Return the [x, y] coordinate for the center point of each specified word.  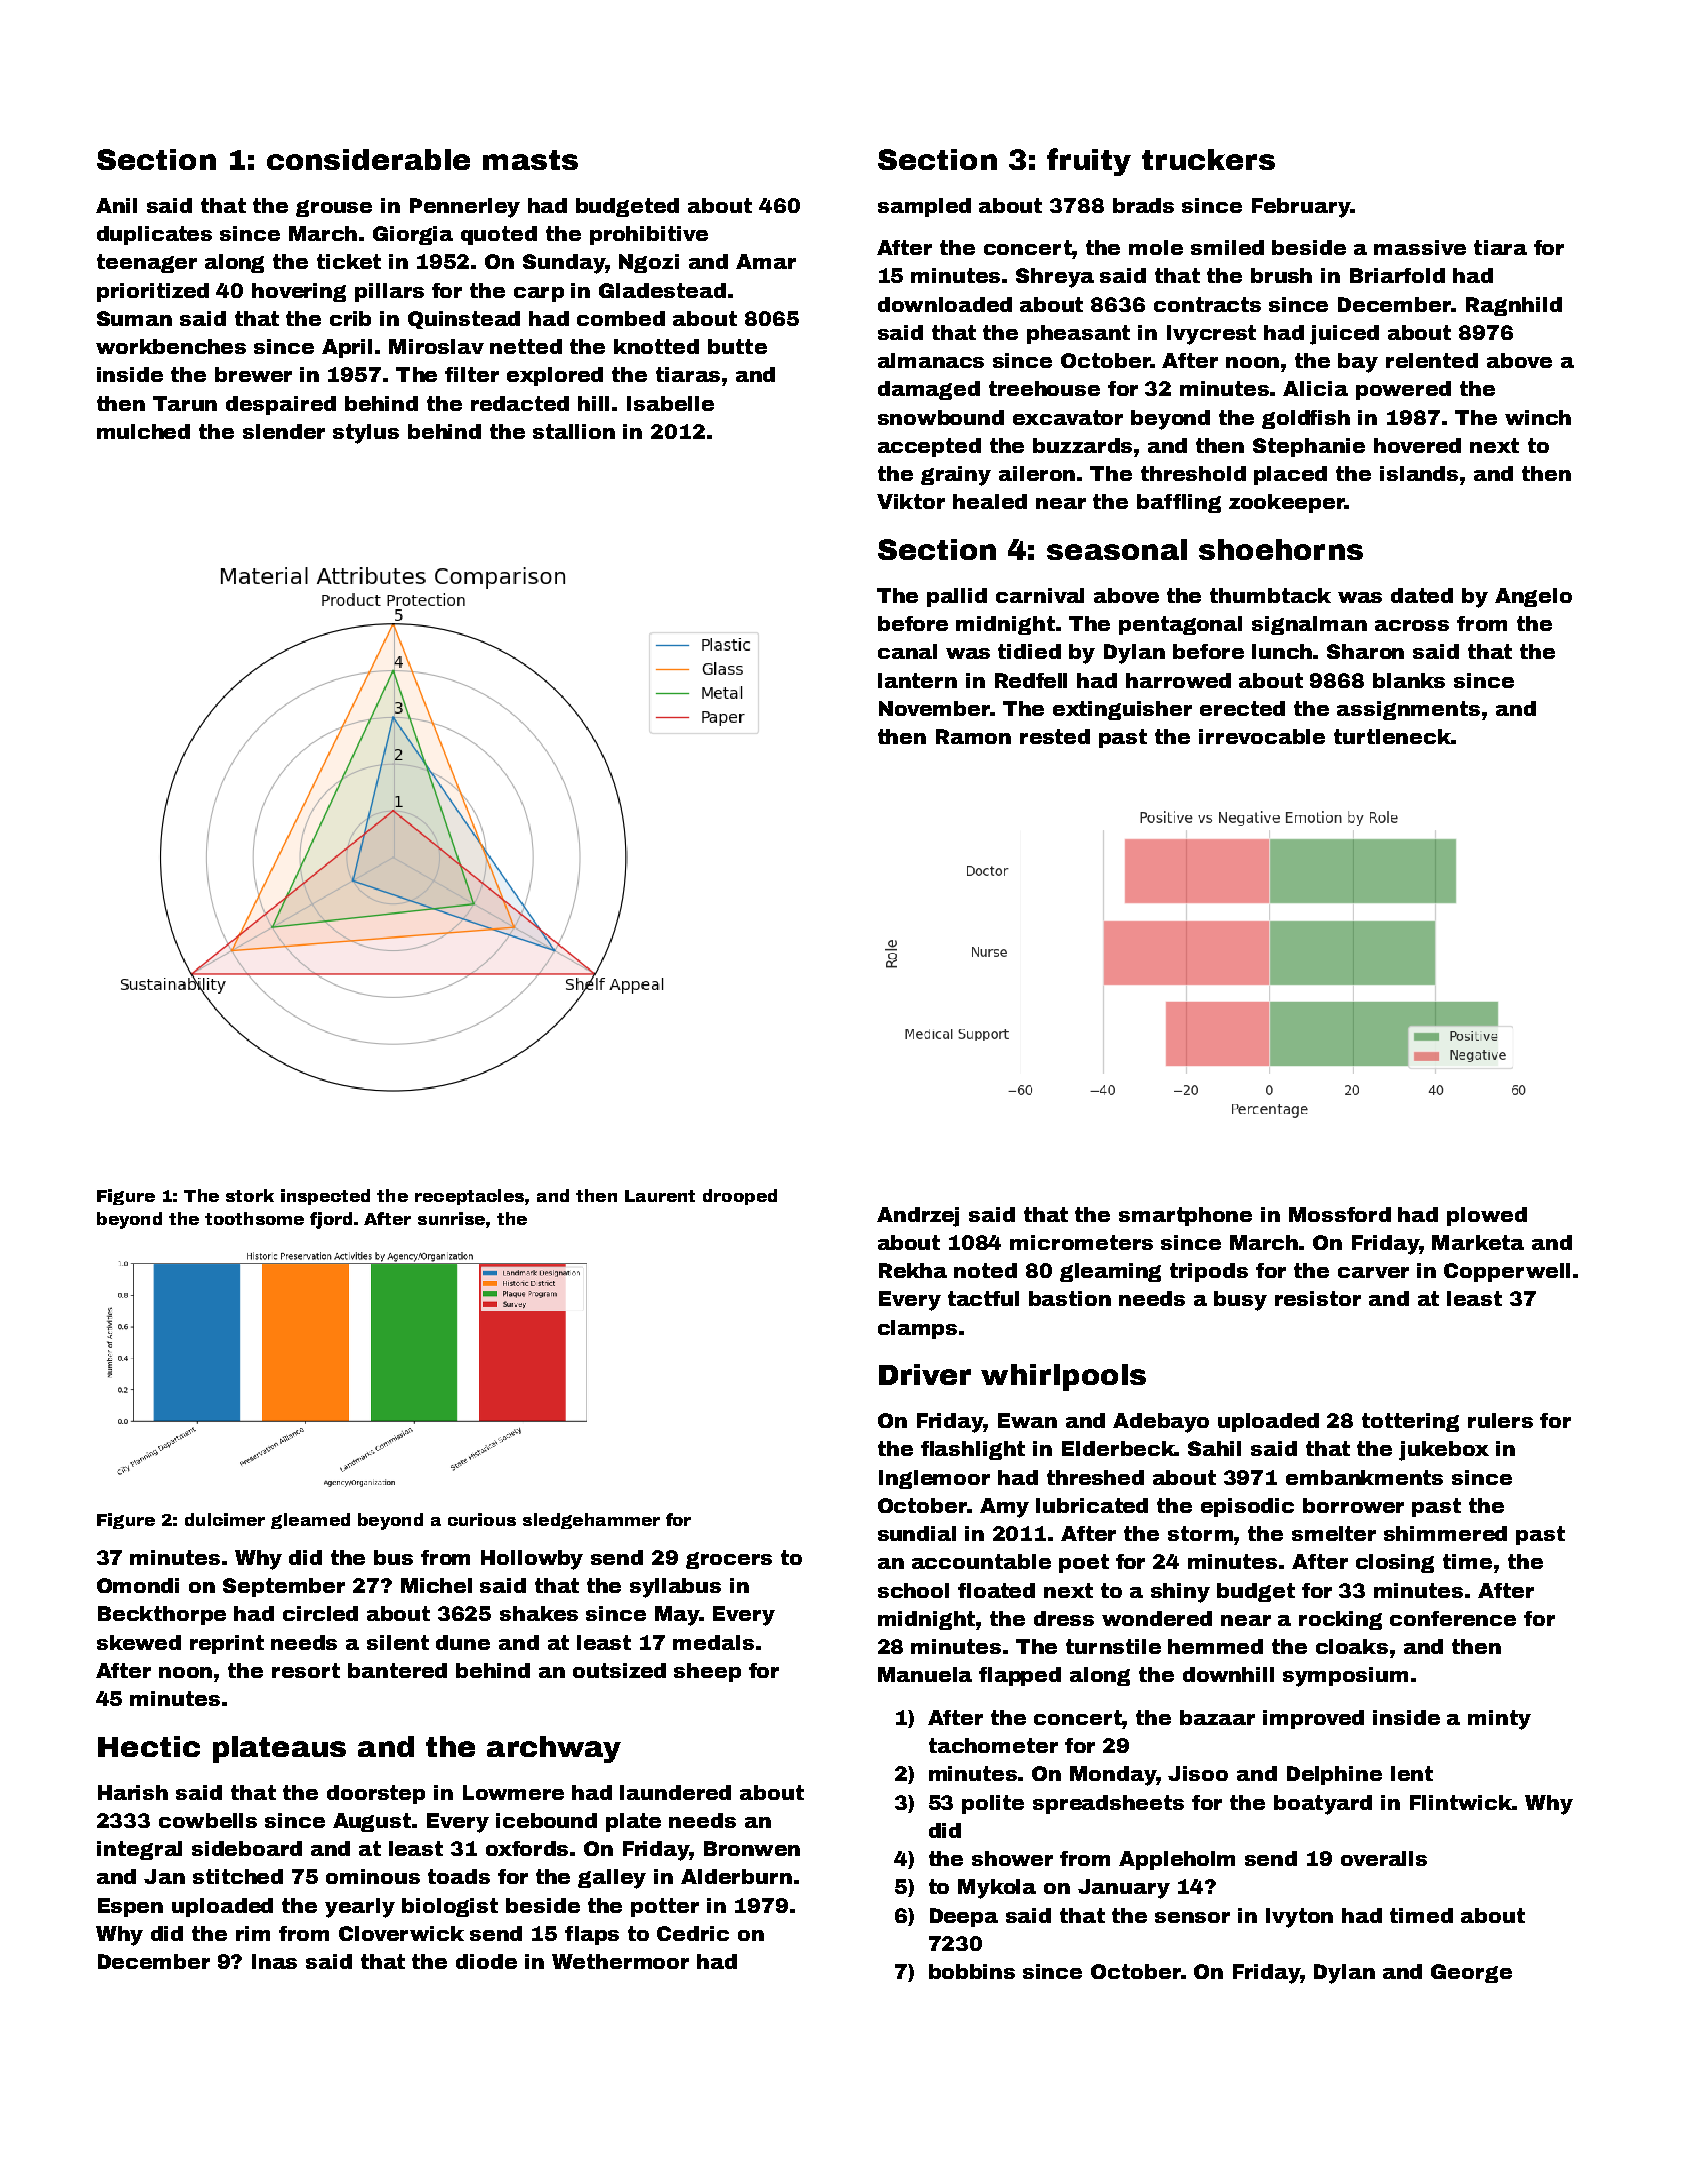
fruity [1089, 162]
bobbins [972, 1971]
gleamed [310, 1521]
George [1471, 1973]
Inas [274, 1961]
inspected [325, 1197]
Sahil [1214, 1448]
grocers [729, 1560]
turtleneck [1392, 736]
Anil [116, 205]
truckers [1208, 159]
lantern [917, 680]
